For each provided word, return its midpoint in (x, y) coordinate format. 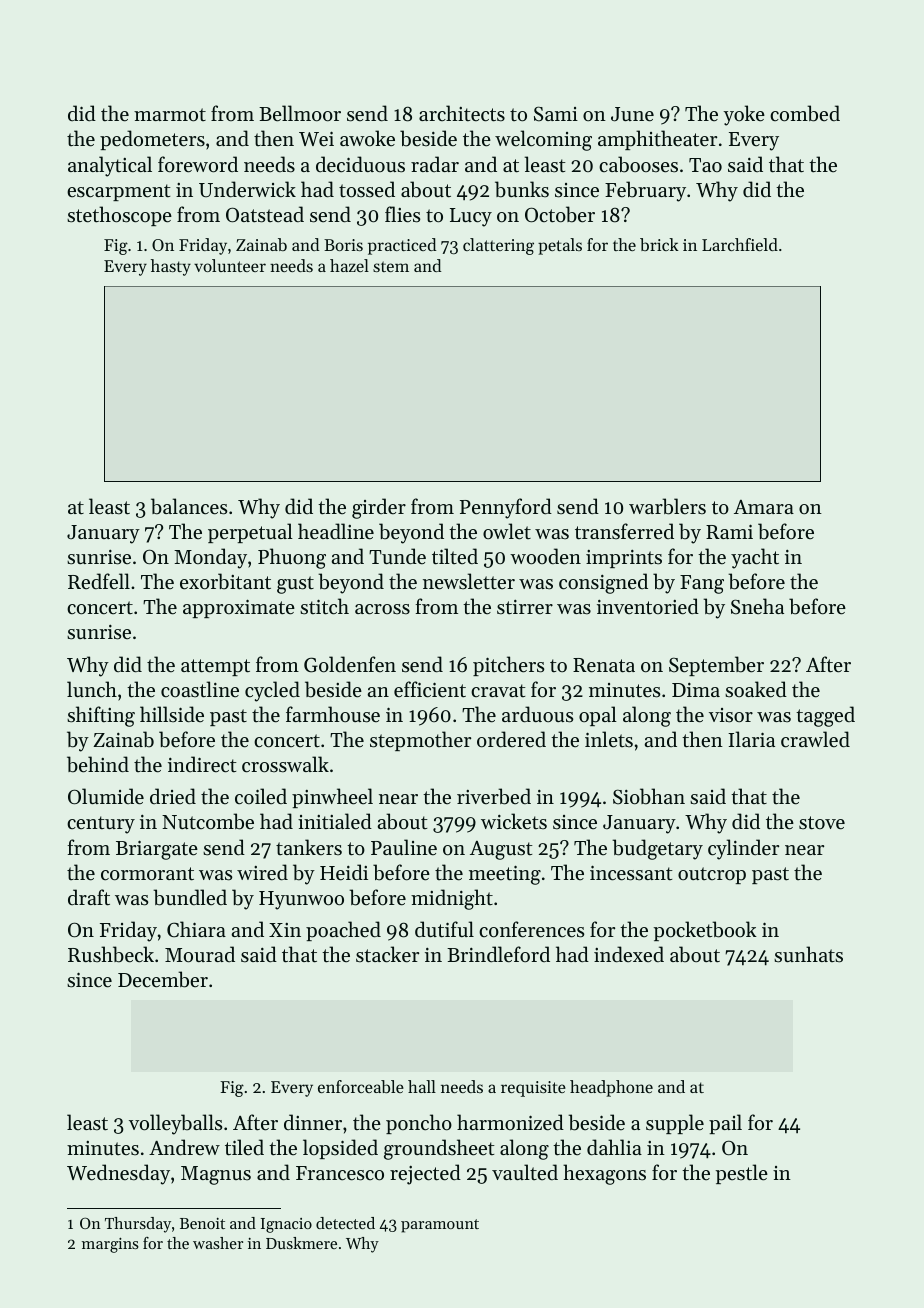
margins (110, 1245)
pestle (742, 1174)
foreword (198, 164)
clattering (498, 246)
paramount (440, 1226)
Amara (764, 507)
